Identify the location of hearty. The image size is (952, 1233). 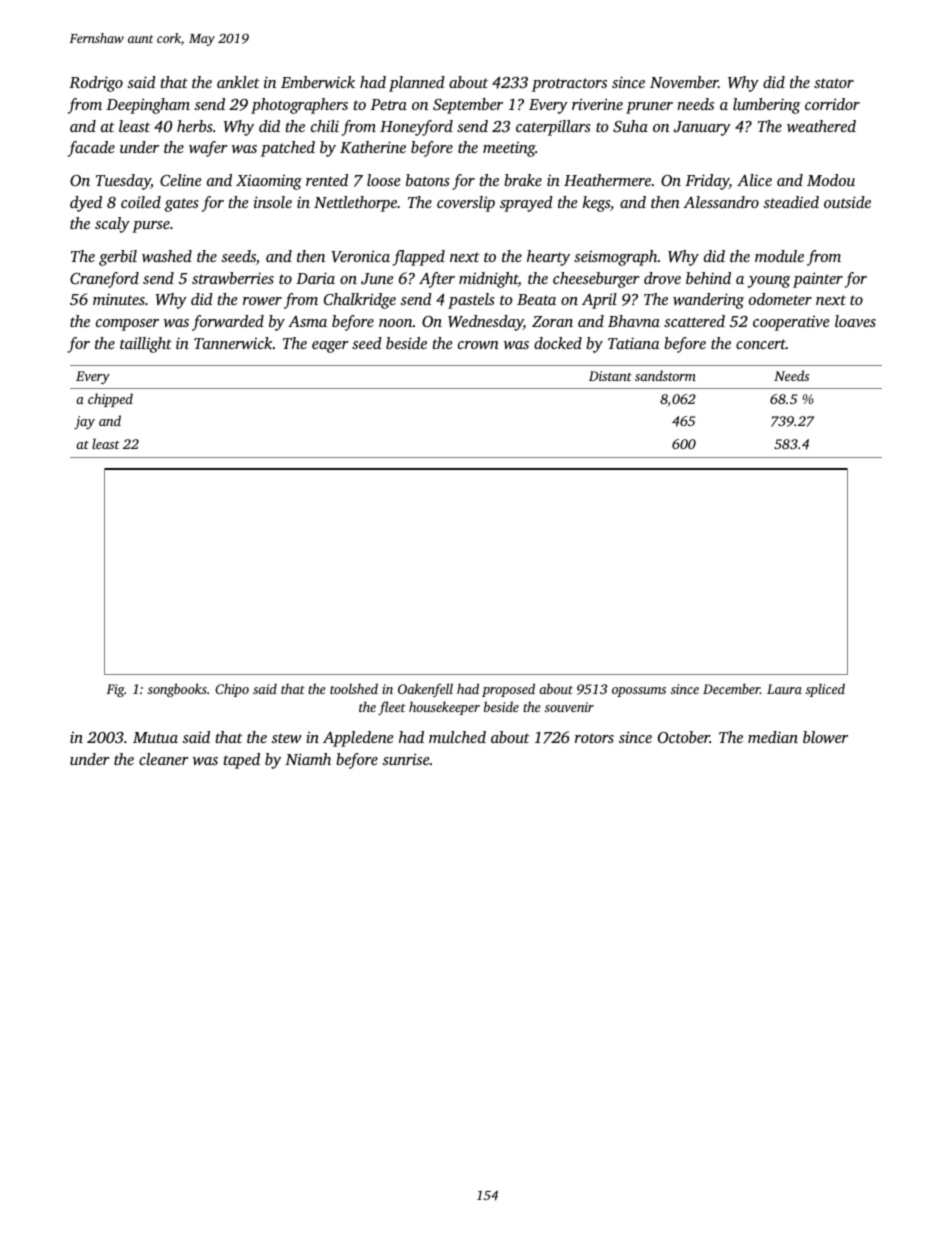
(548, 258).
